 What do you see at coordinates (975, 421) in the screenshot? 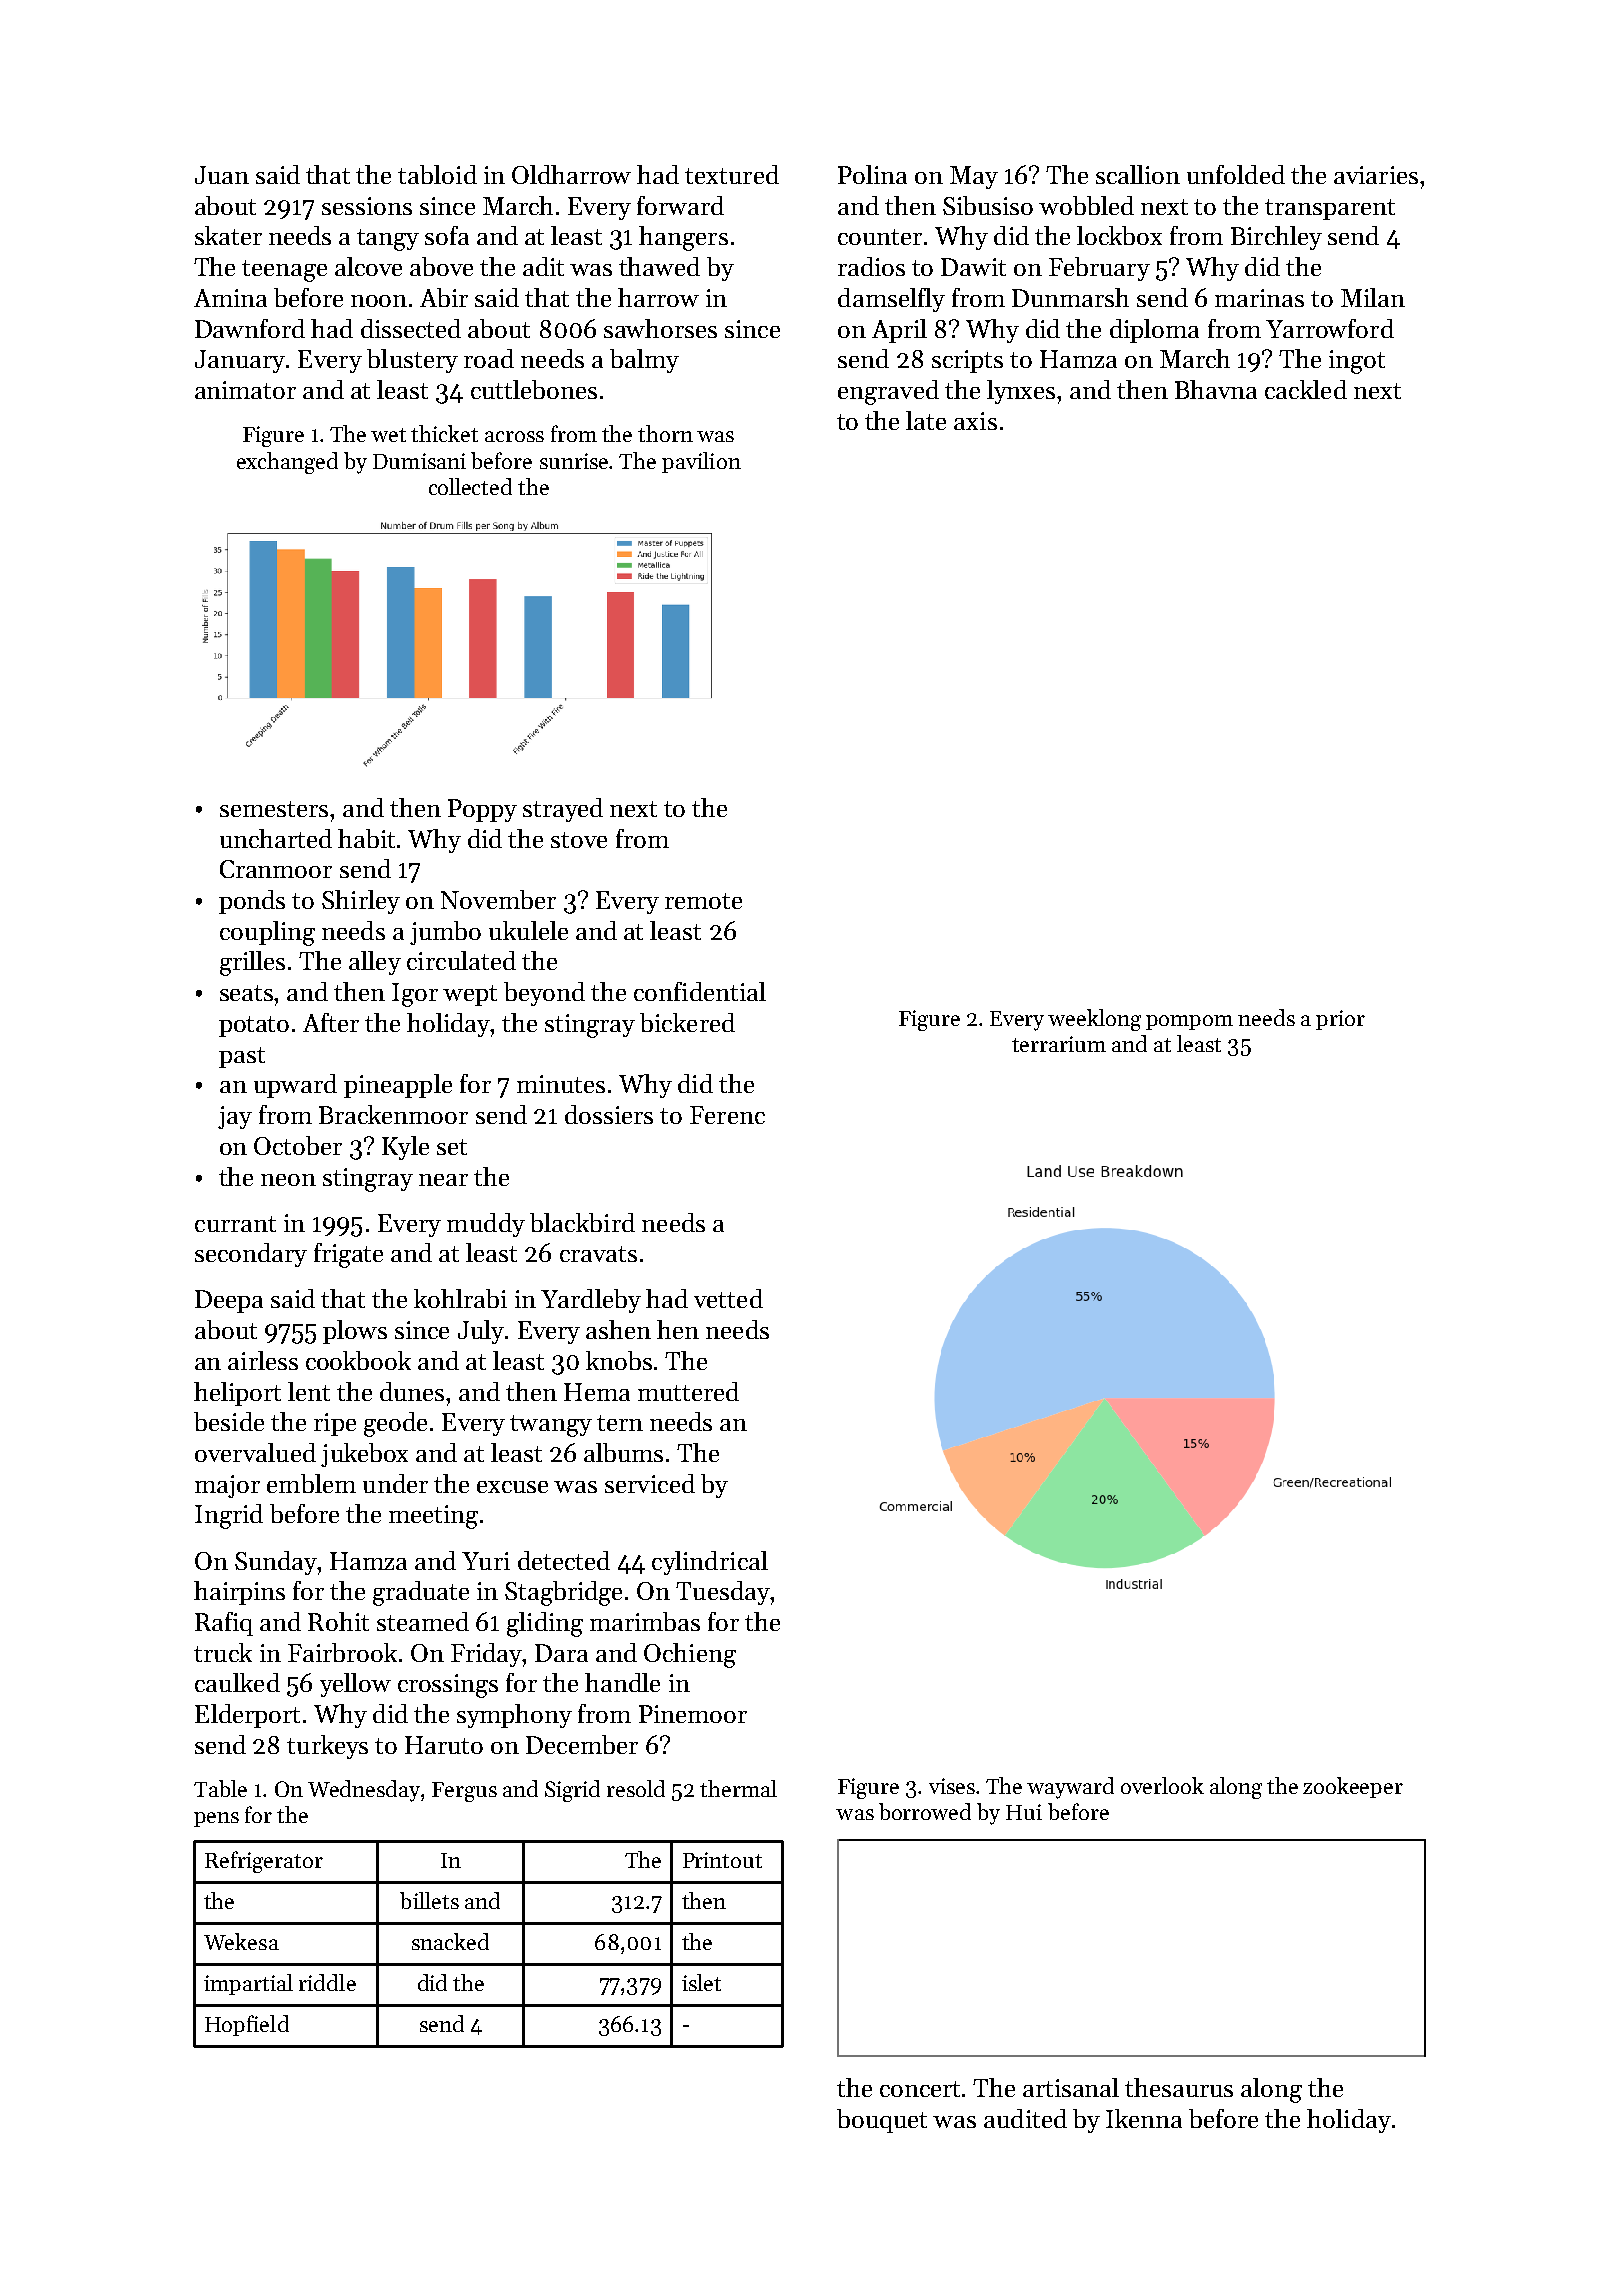
I see `axis` at bounding box center [975, 421].
